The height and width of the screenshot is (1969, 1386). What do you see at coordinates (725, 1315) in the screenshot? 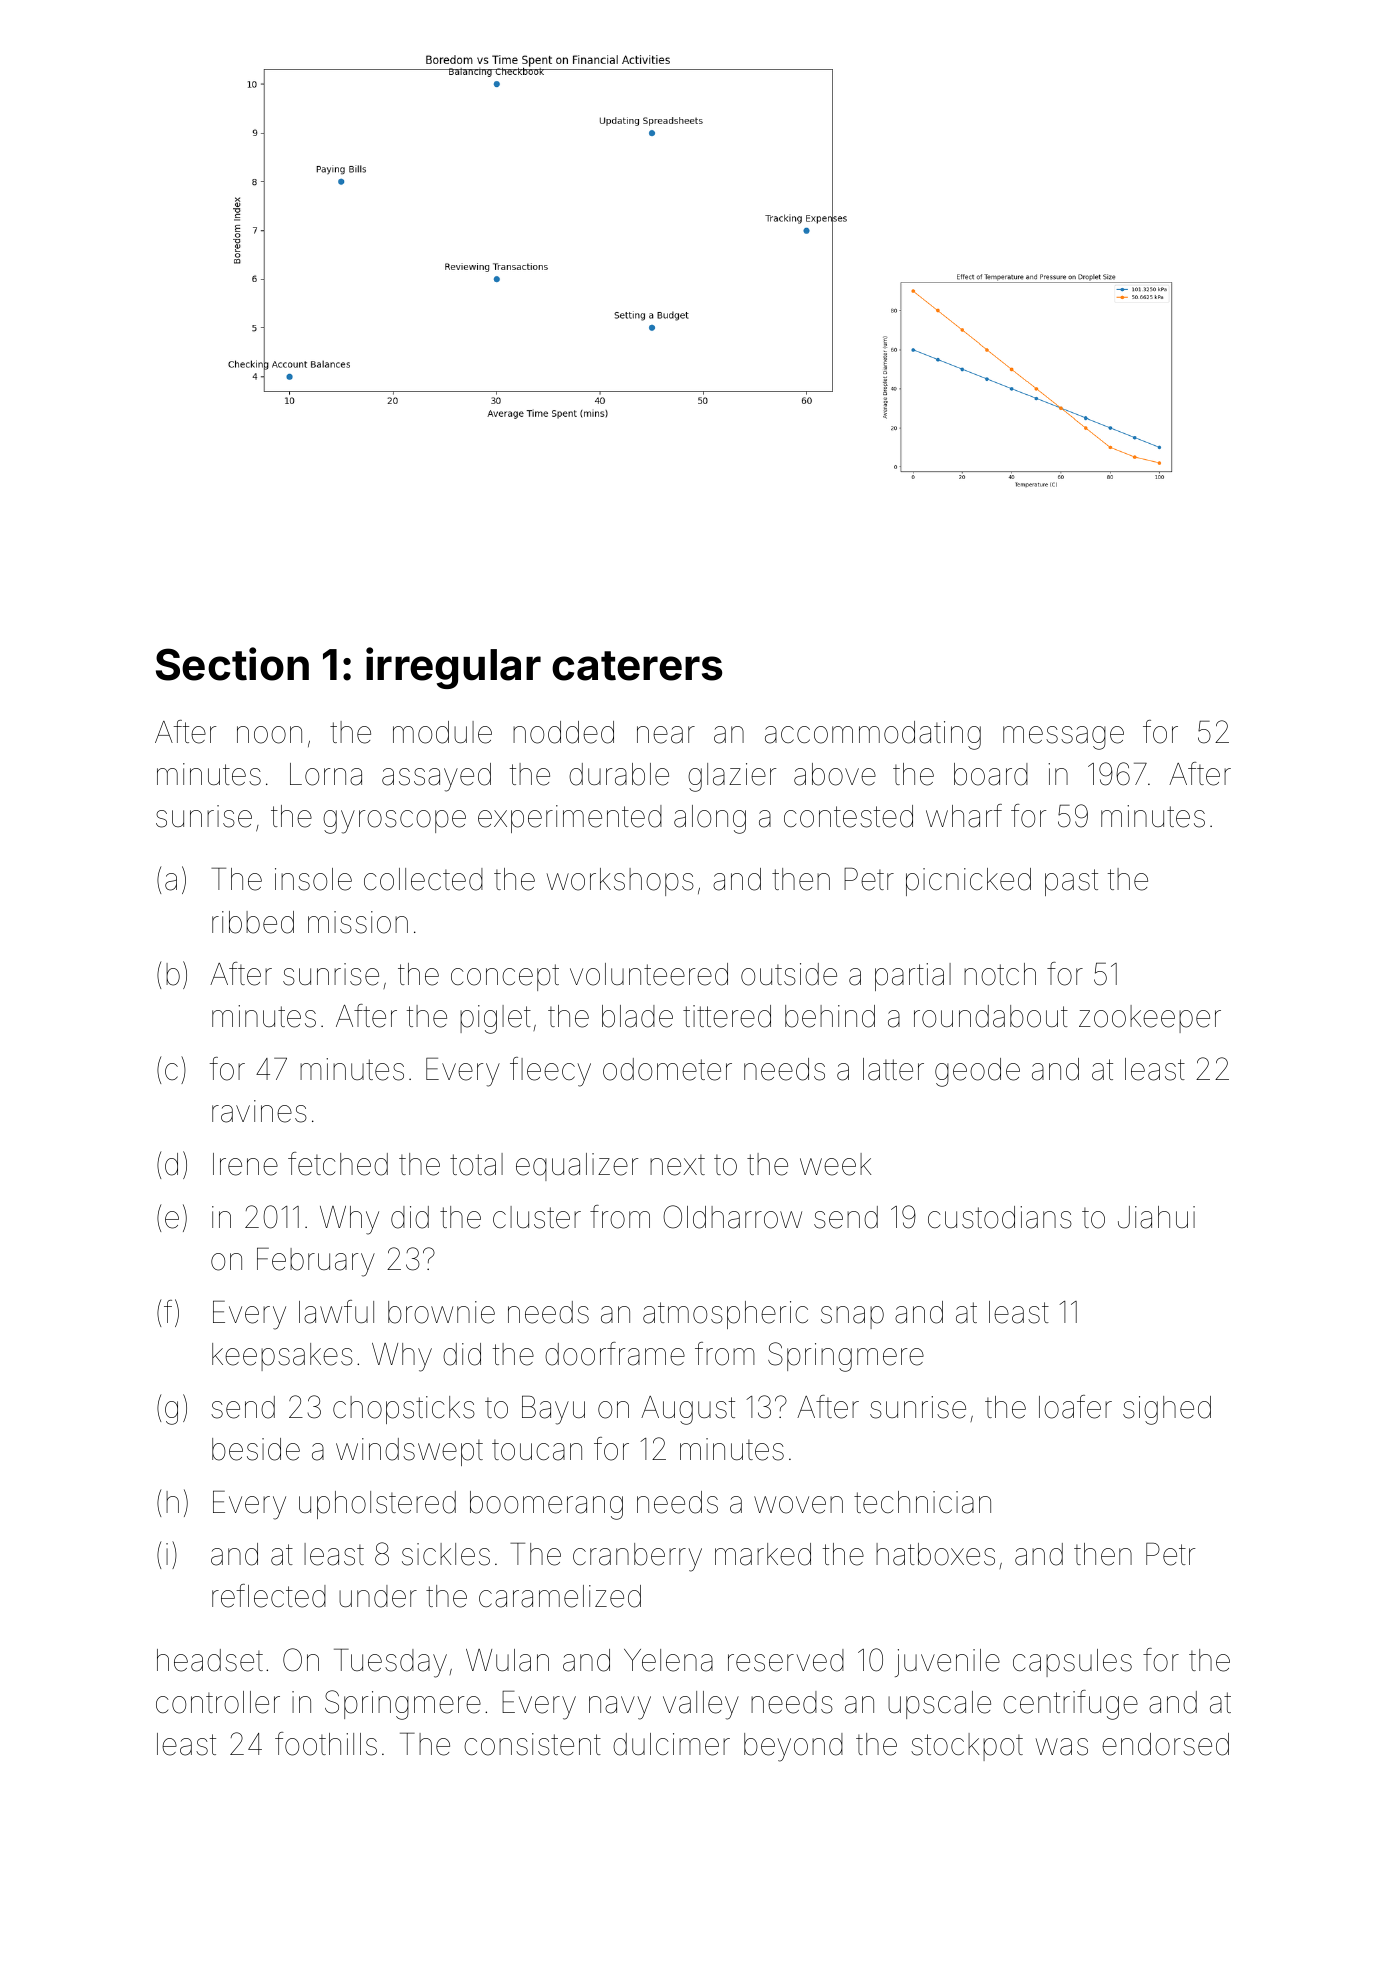
I see `atmospheric` at bounding box center [725, 1315].
